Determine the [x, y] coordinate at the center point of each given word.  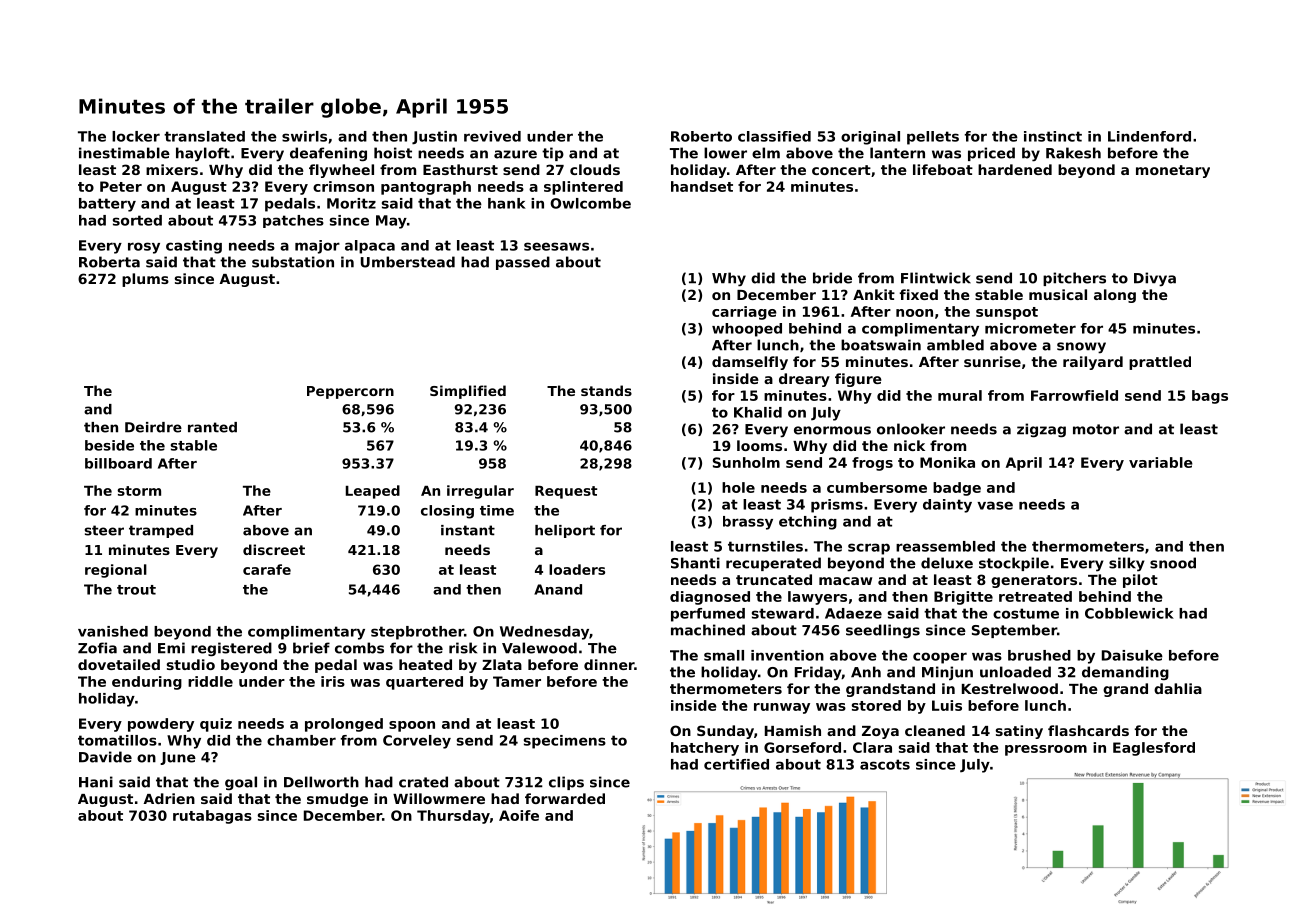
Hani [96, 782]
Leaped [373, 492]
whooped [747, 330]
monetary [1173, 171]
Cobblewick [1129, 613]
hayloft [203, 154]
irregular [480, 492]
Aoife [519, 815]
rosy [144, 248]
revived [492, 136]
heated [425, 664]
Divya [1155, 279]
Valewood [539, 648]
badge [957, 489]
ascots [885, 764]
